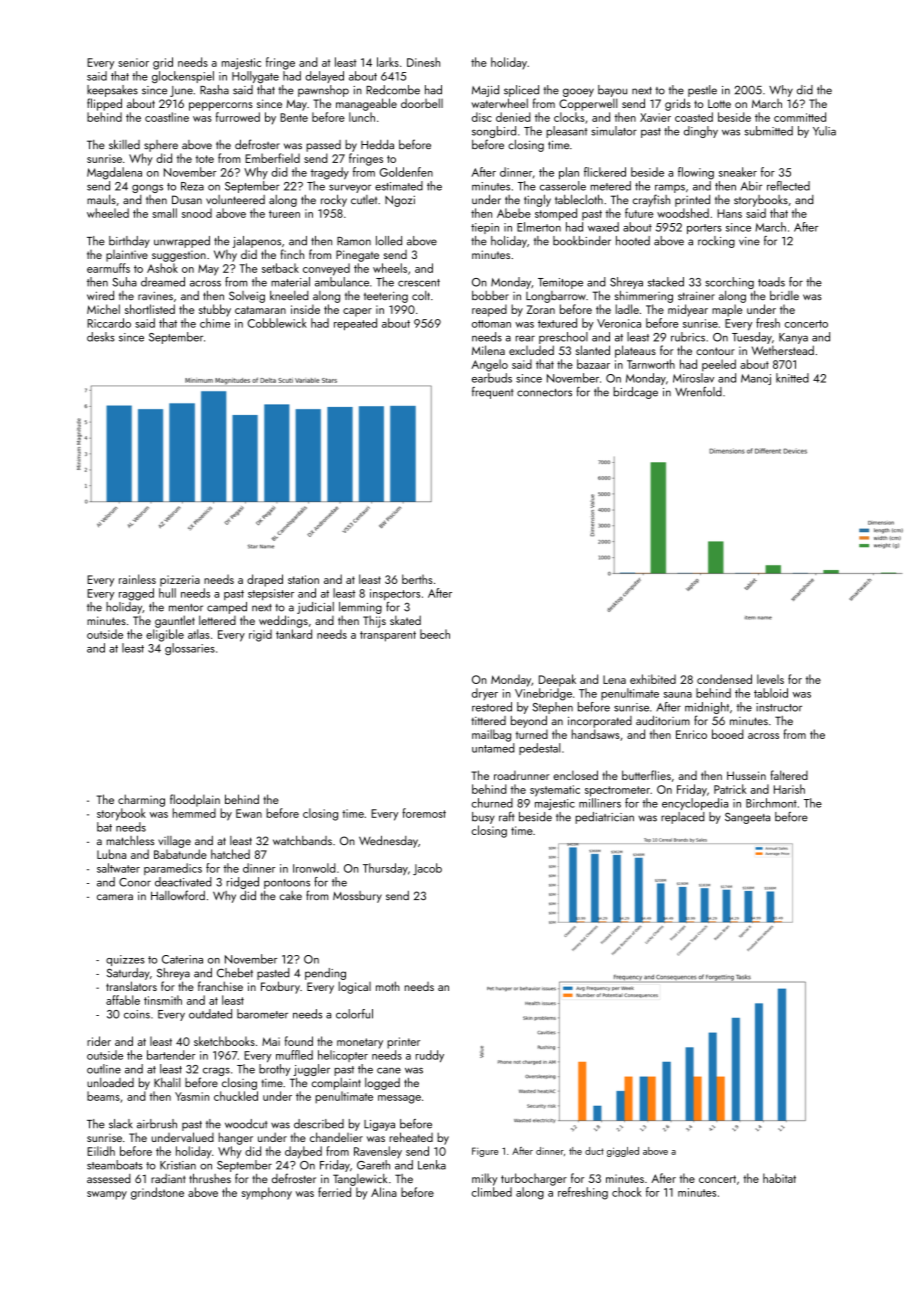  Describe the element at coordinates (779, 1178) in the screenshot. I see `habitat` at that location.
